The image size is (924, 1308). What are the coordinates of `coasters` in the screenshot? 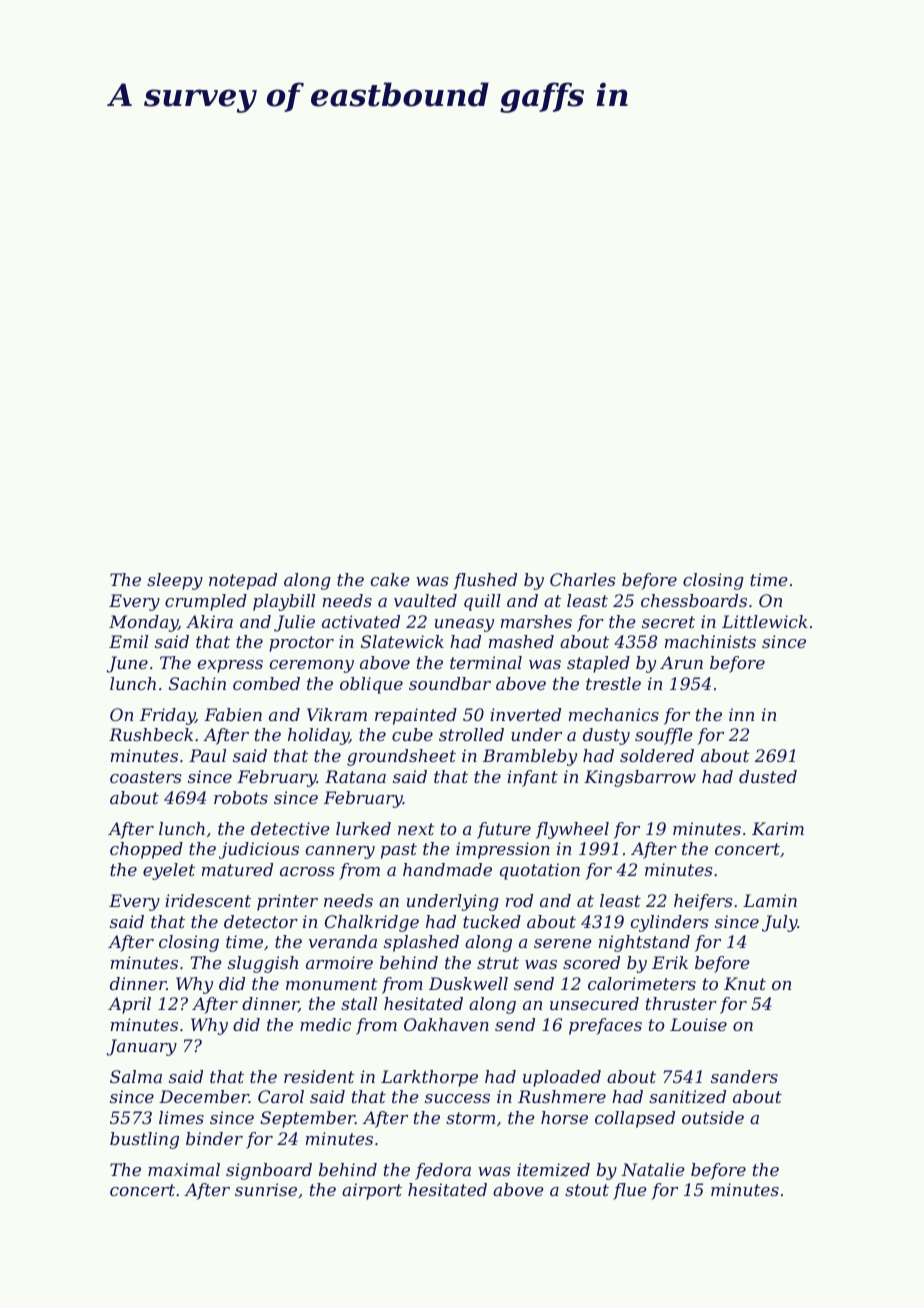 It's located at (145, 777).
